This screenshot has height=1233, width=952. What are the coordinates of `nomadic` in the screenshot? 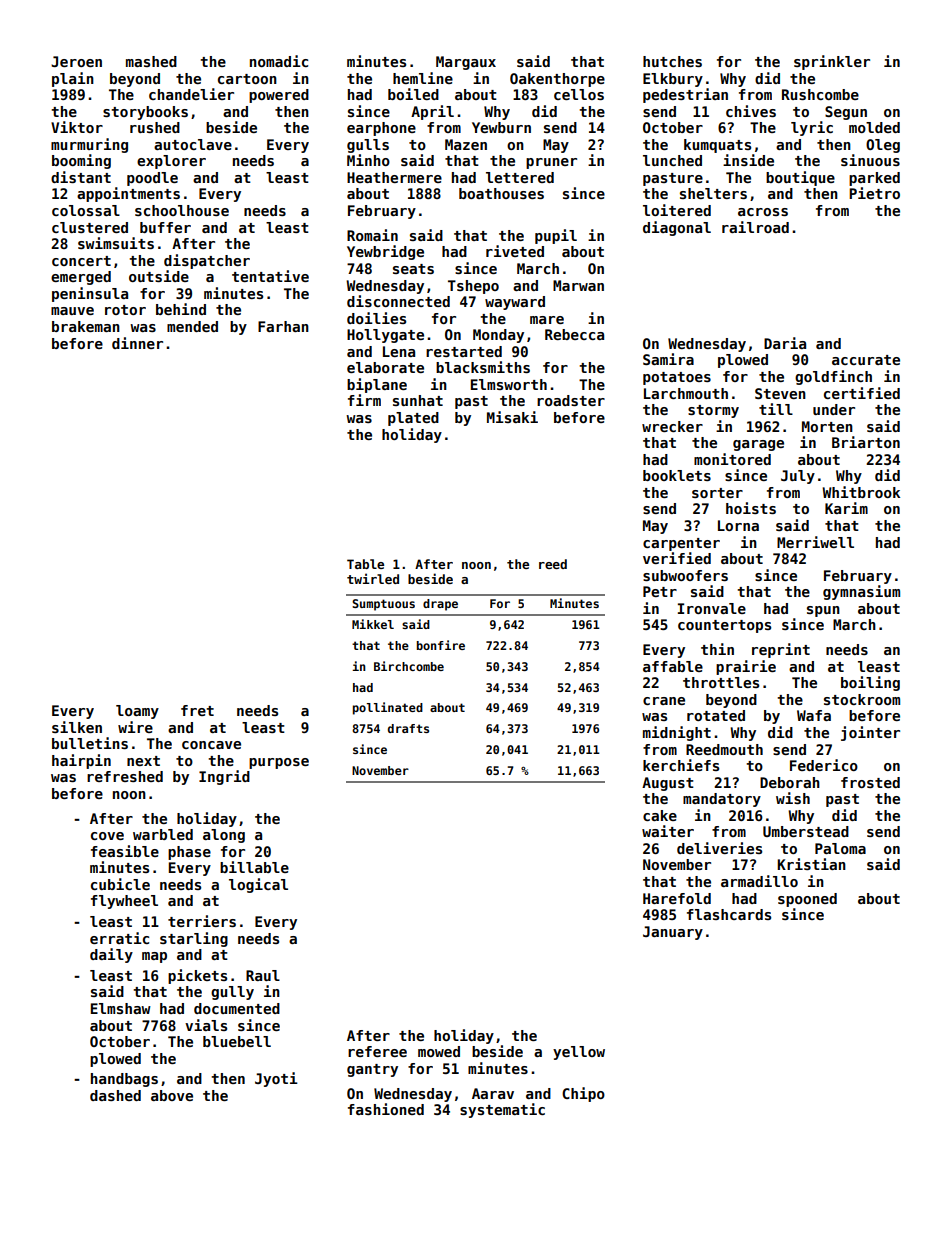 It's located at (279, 61).
